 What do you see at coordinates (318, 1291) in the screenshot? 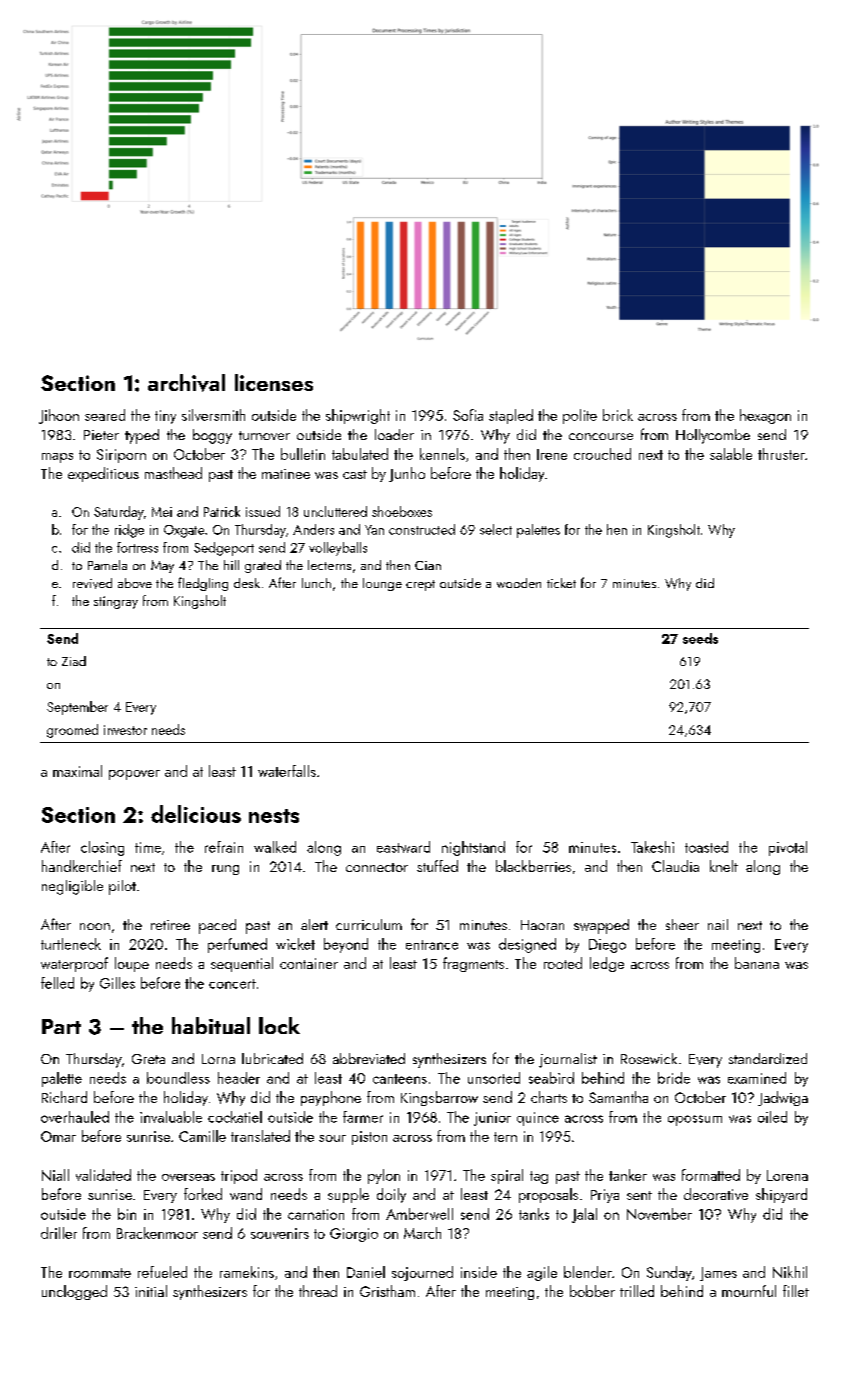
I see `thread` at bounding box center [318, 1291].
